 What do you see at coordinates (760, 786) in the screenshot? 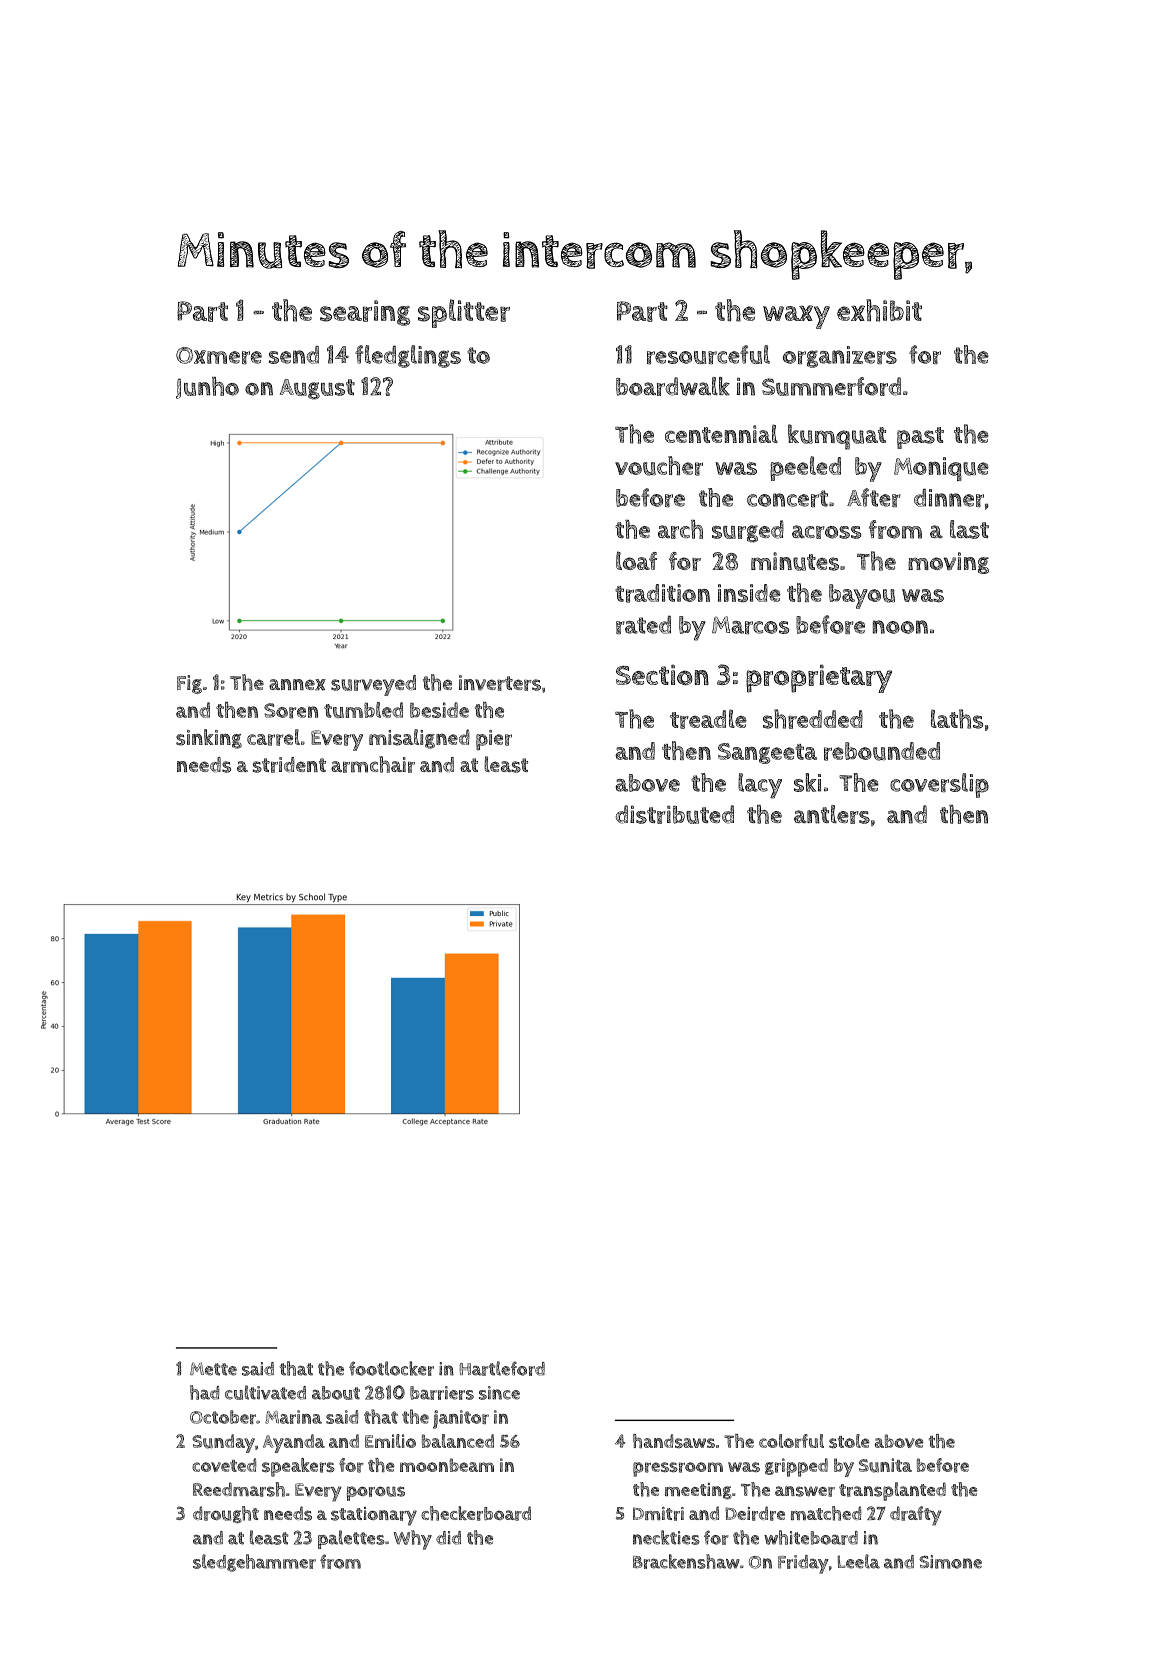
I see `lacy` at bounding box center [760, 786].
